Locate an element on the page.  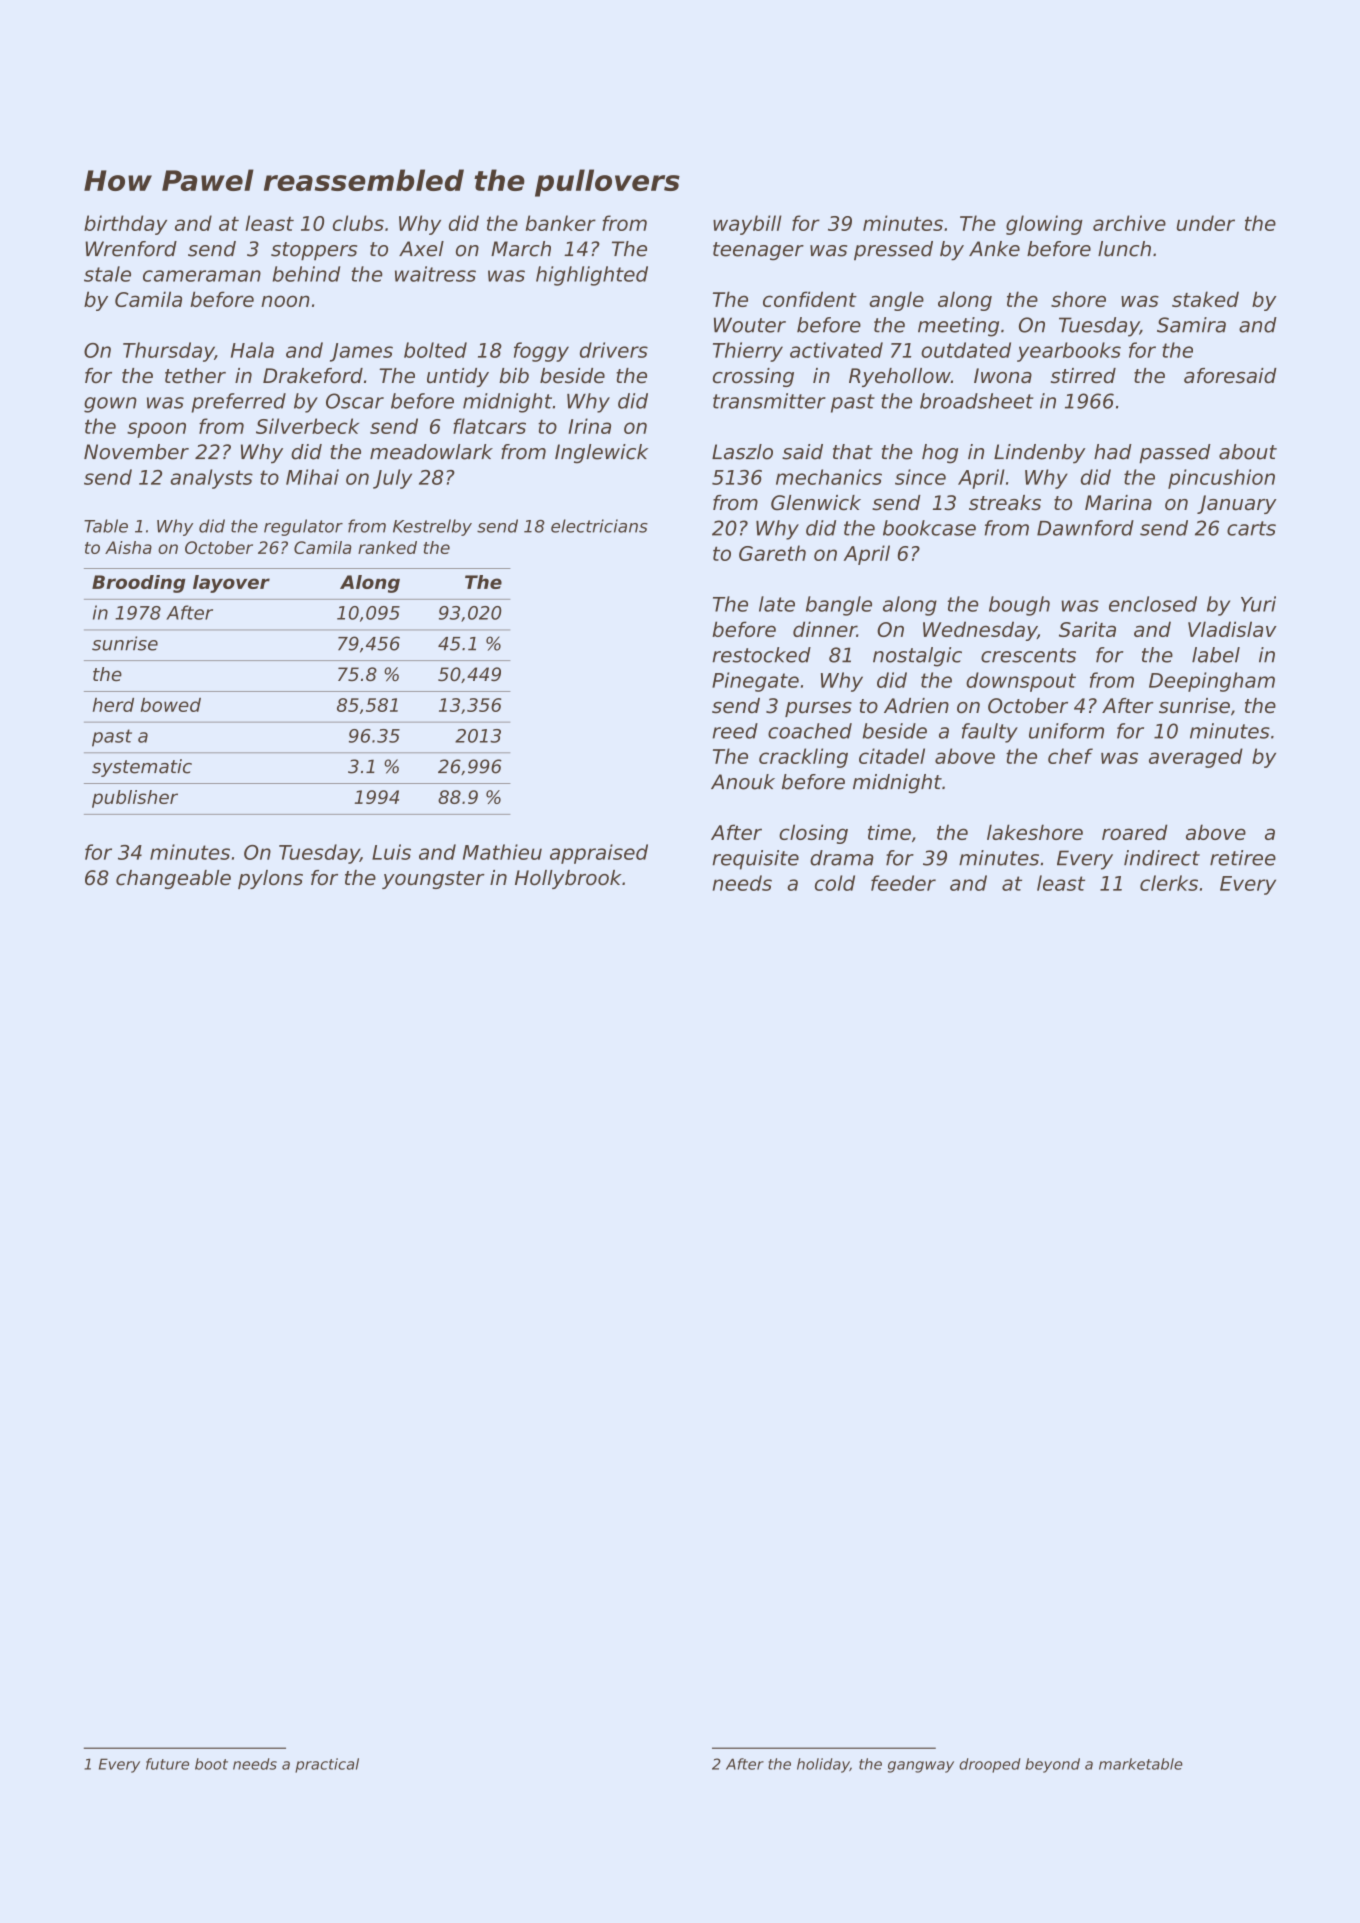
clerks is located at coordinates (1169, 883).
